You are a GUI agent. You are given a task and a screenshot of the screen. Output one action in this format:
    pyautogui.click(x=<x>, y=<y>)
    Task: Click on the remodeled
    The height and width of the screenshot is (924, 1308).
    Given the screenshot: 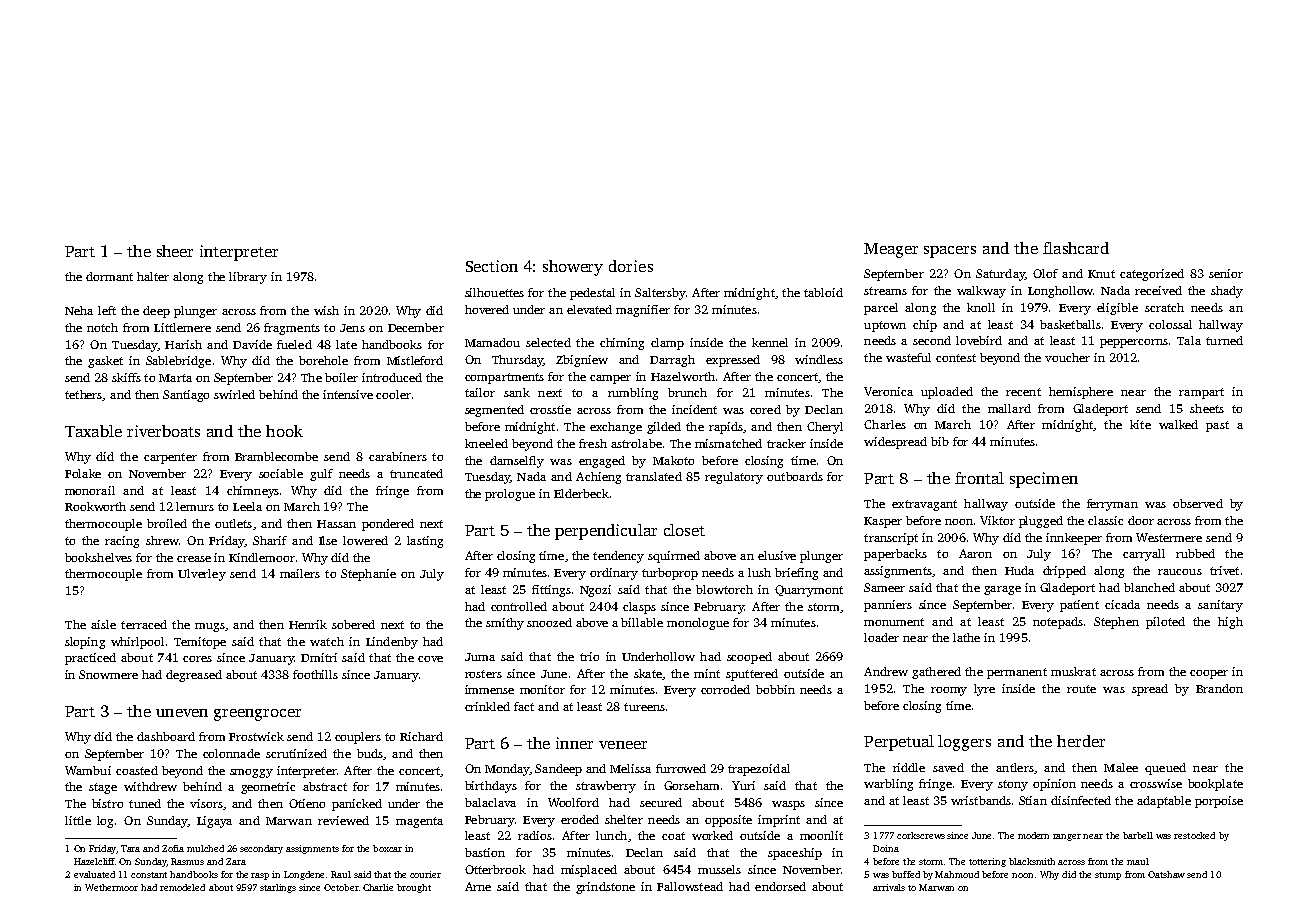 What is the action you would take?
    pyautogui.click(x=182, y=887)
